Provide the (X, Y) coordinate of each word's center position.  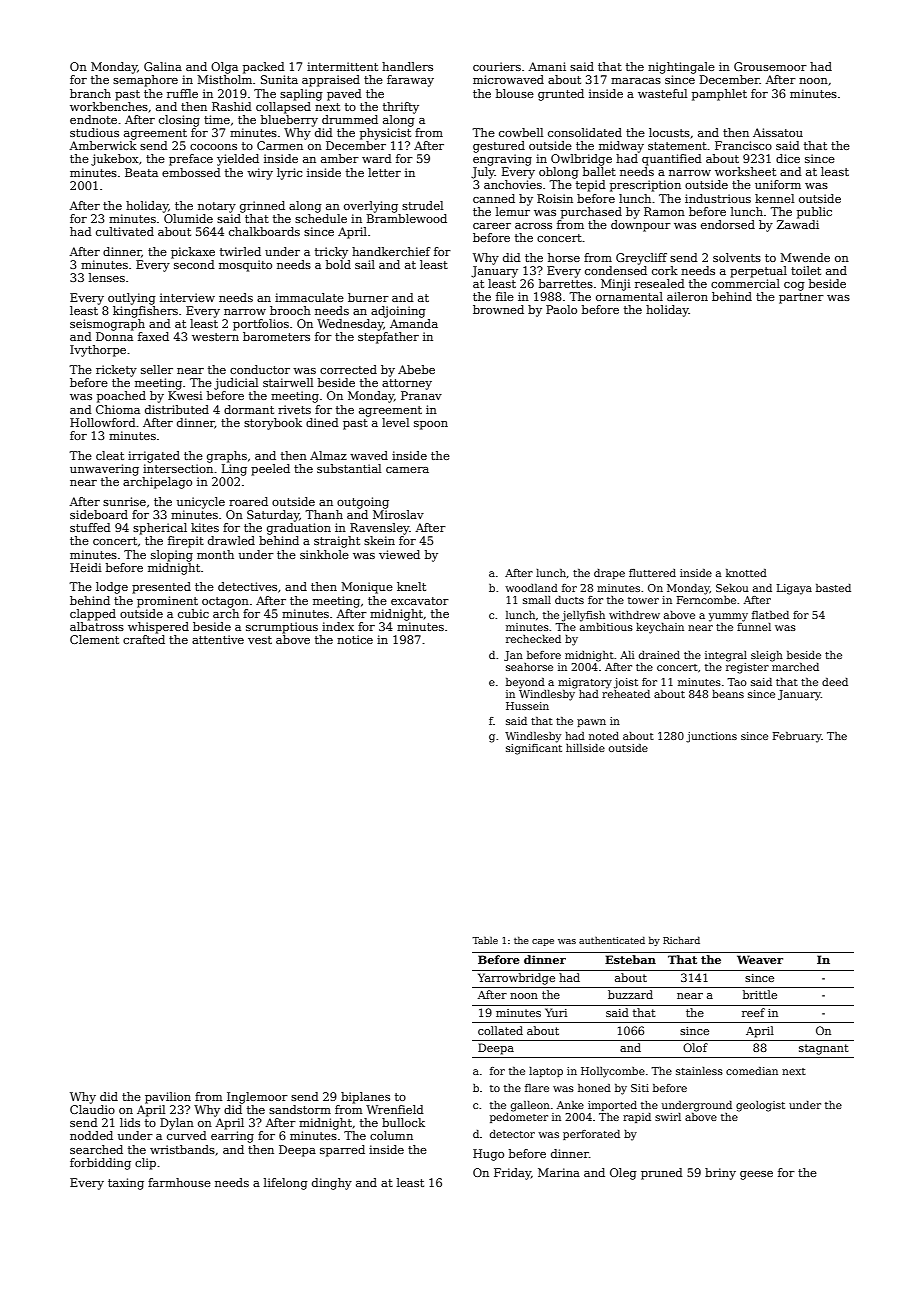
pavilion (168, 1098)
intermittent (342, 66)
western (215, 337)
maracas (636, 81)
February (797, 737)
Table (485, 940)
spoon (431, 425)
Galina (163, 66)
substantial (349, 468)
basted (833, 588)
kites (205, 527)
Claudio (92, 1109)
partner (801, 298)
